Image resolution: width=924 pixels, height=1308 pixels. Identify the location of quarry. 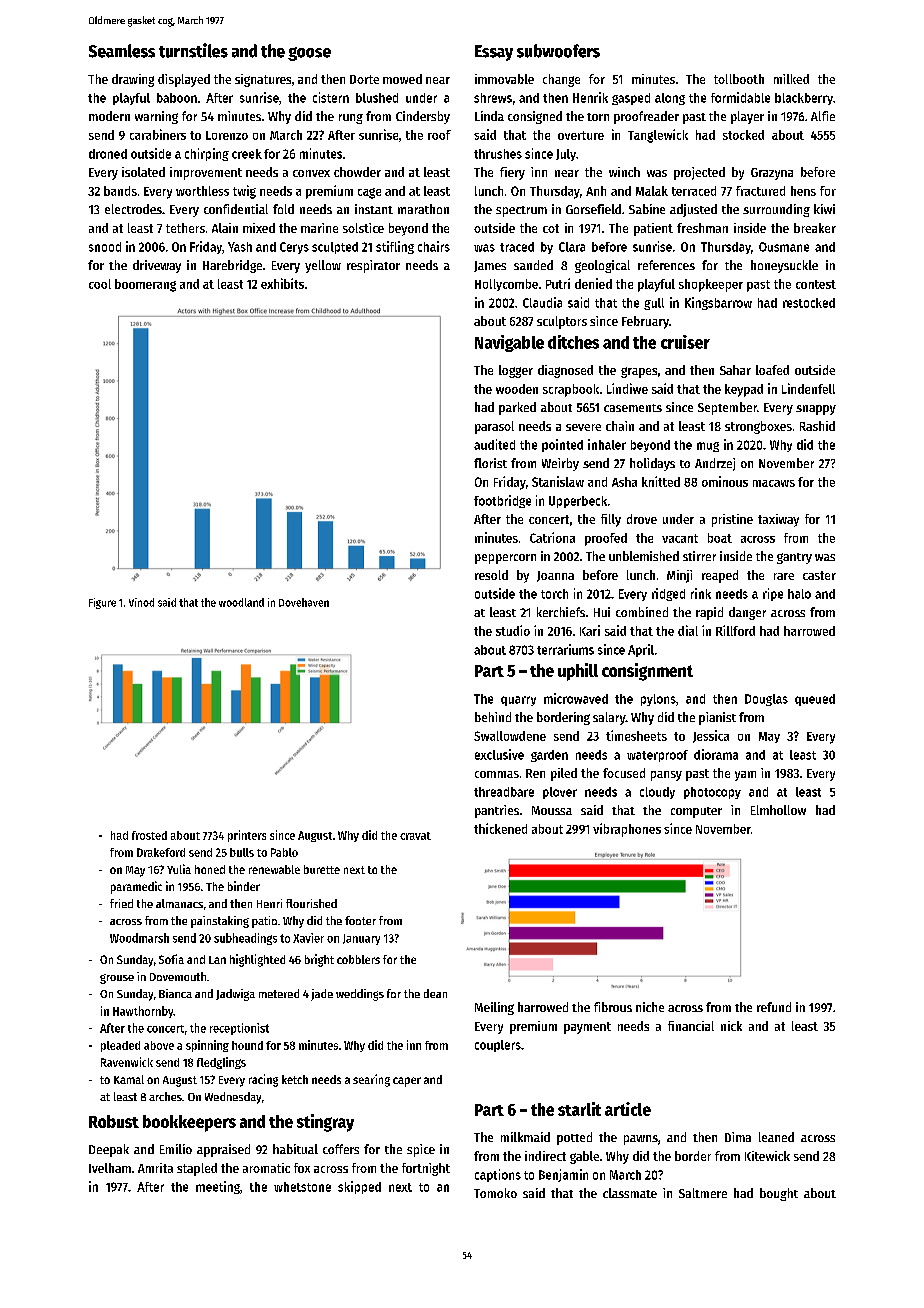
(518, 701).
